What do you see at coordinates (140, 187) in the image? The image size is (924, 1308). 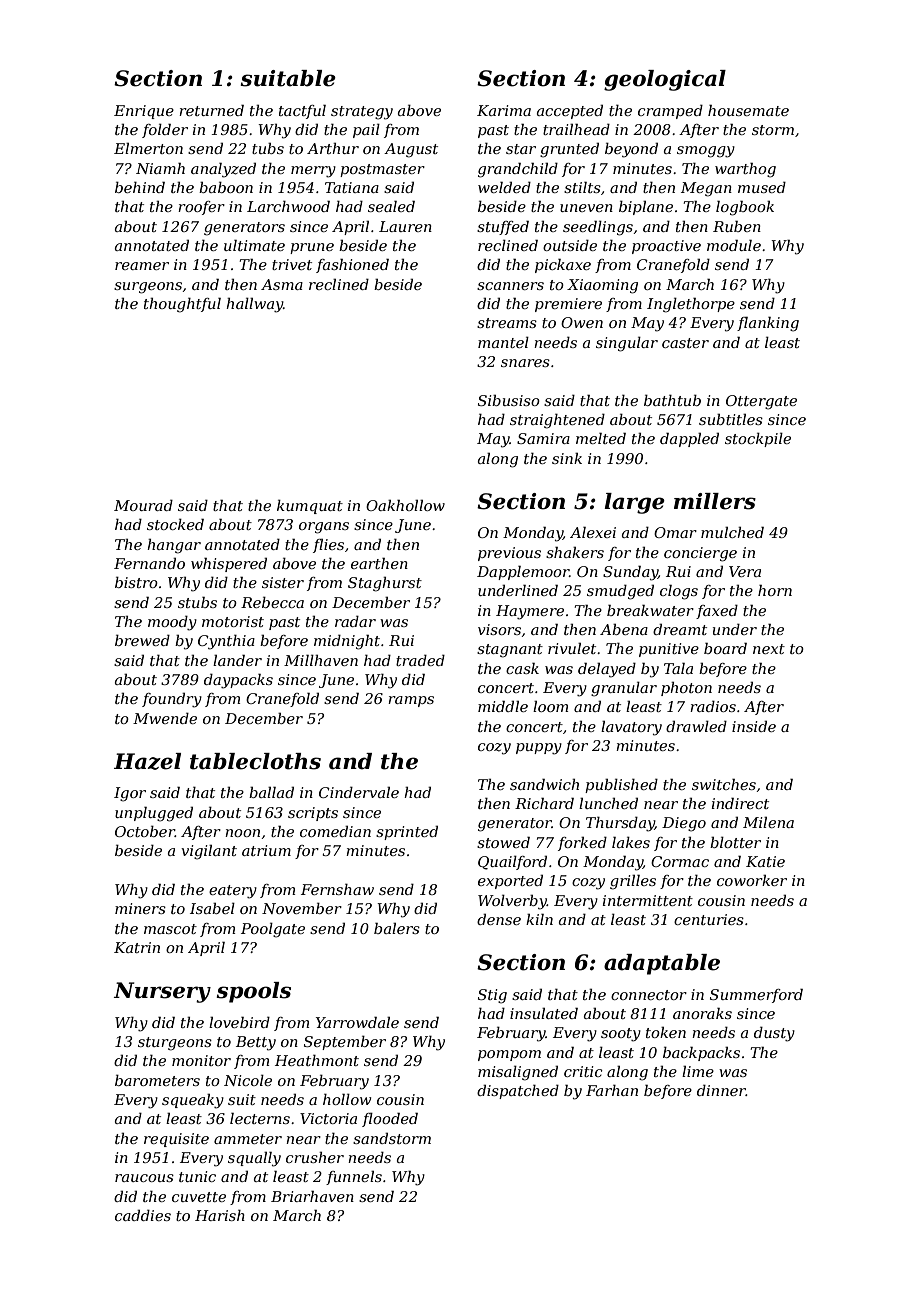 I see `behind` at bounding box center [140, 187].
